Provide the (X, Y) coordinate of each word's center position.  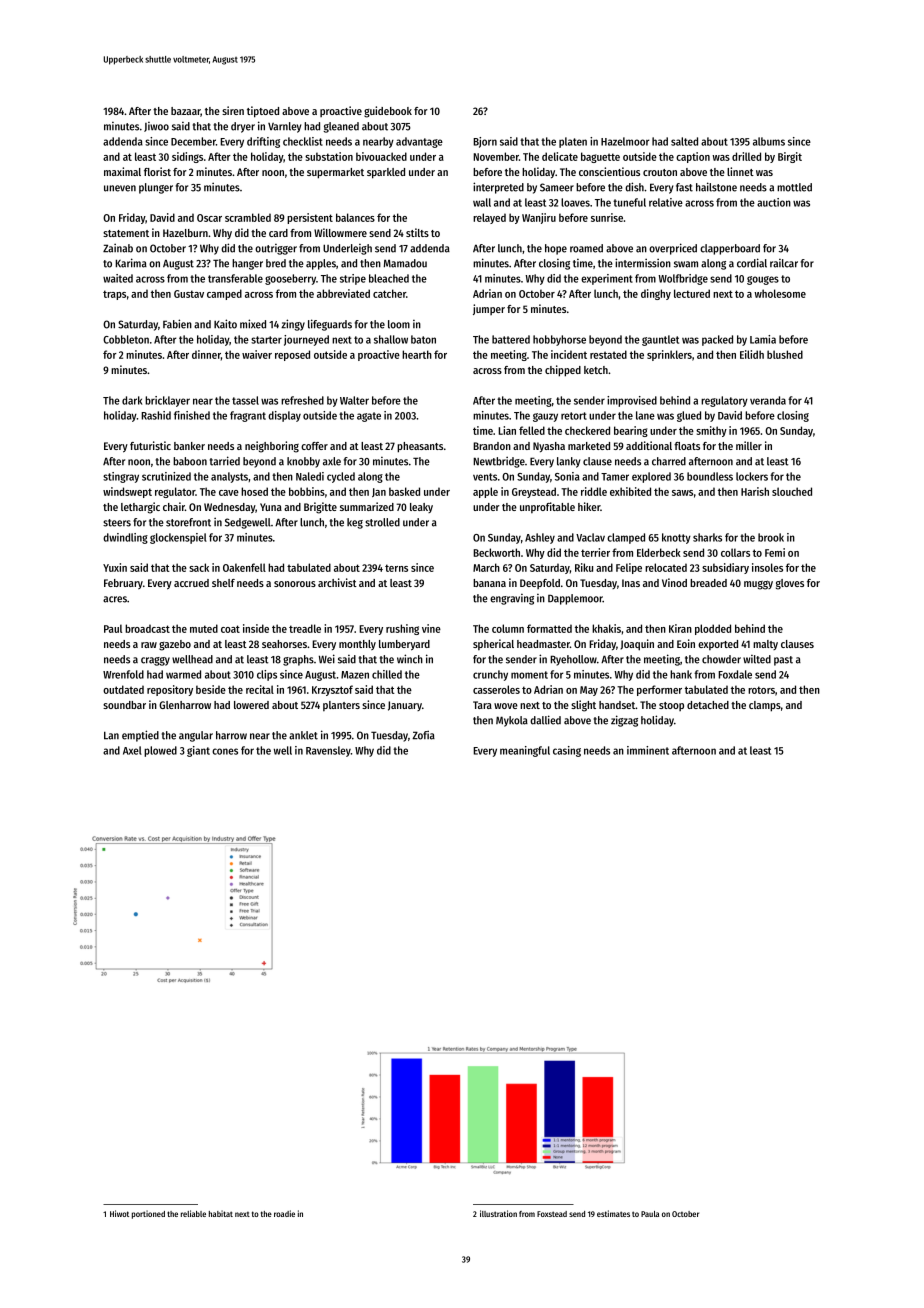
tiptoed (263, 112)
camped (224, 294)
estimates (613, 1213)
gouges (763, 280)
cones (225, 751)
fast (684, 187)
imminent (648, 750)
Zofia (423, 735)
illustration (498, 1213)
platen (573, 142)
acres (115, 599)
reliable (193, 1213)
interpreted (498, 188)
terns (396, 568)
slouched (792, 491)
